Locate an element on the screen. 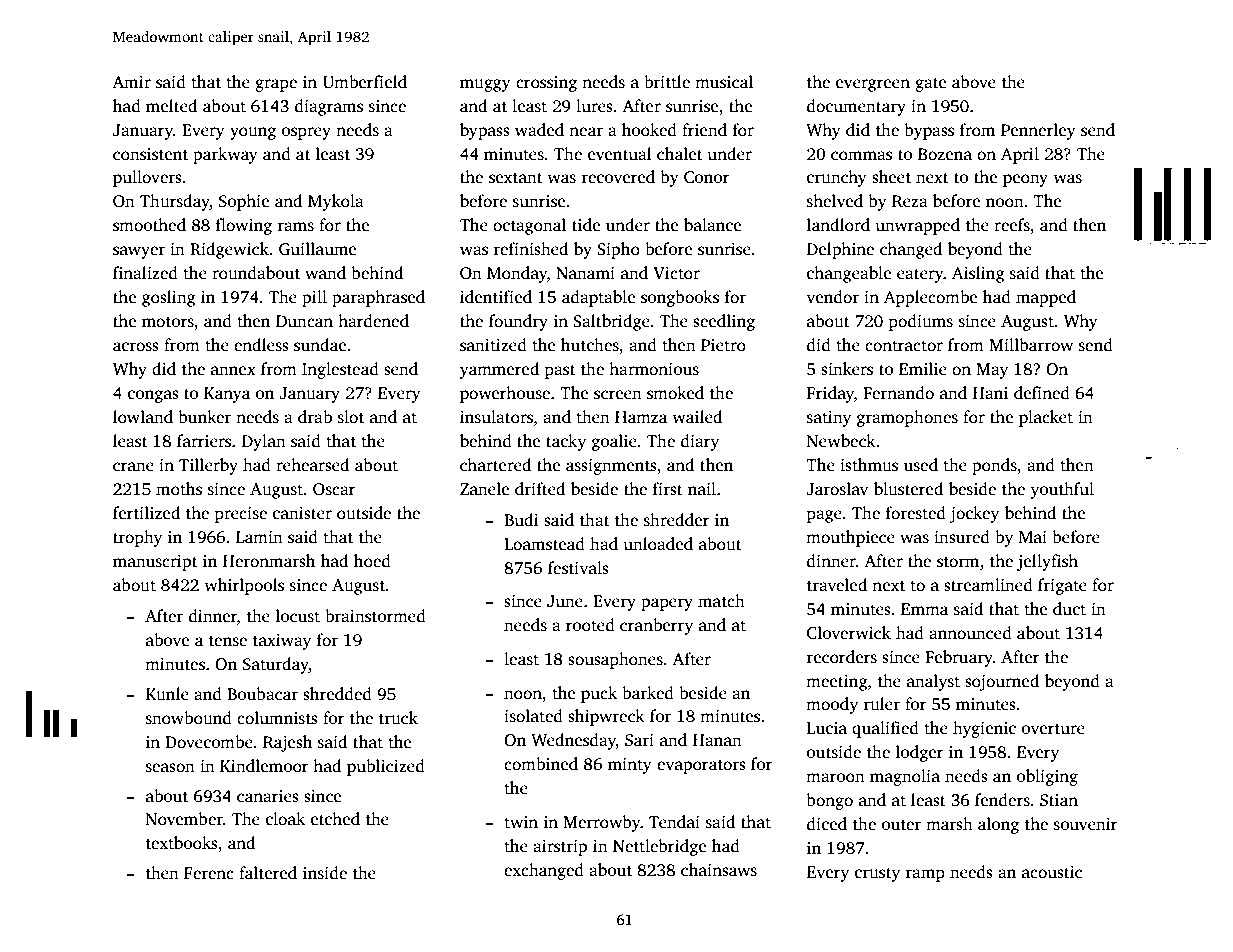  unloaded is located at coordinates (658, 544).
